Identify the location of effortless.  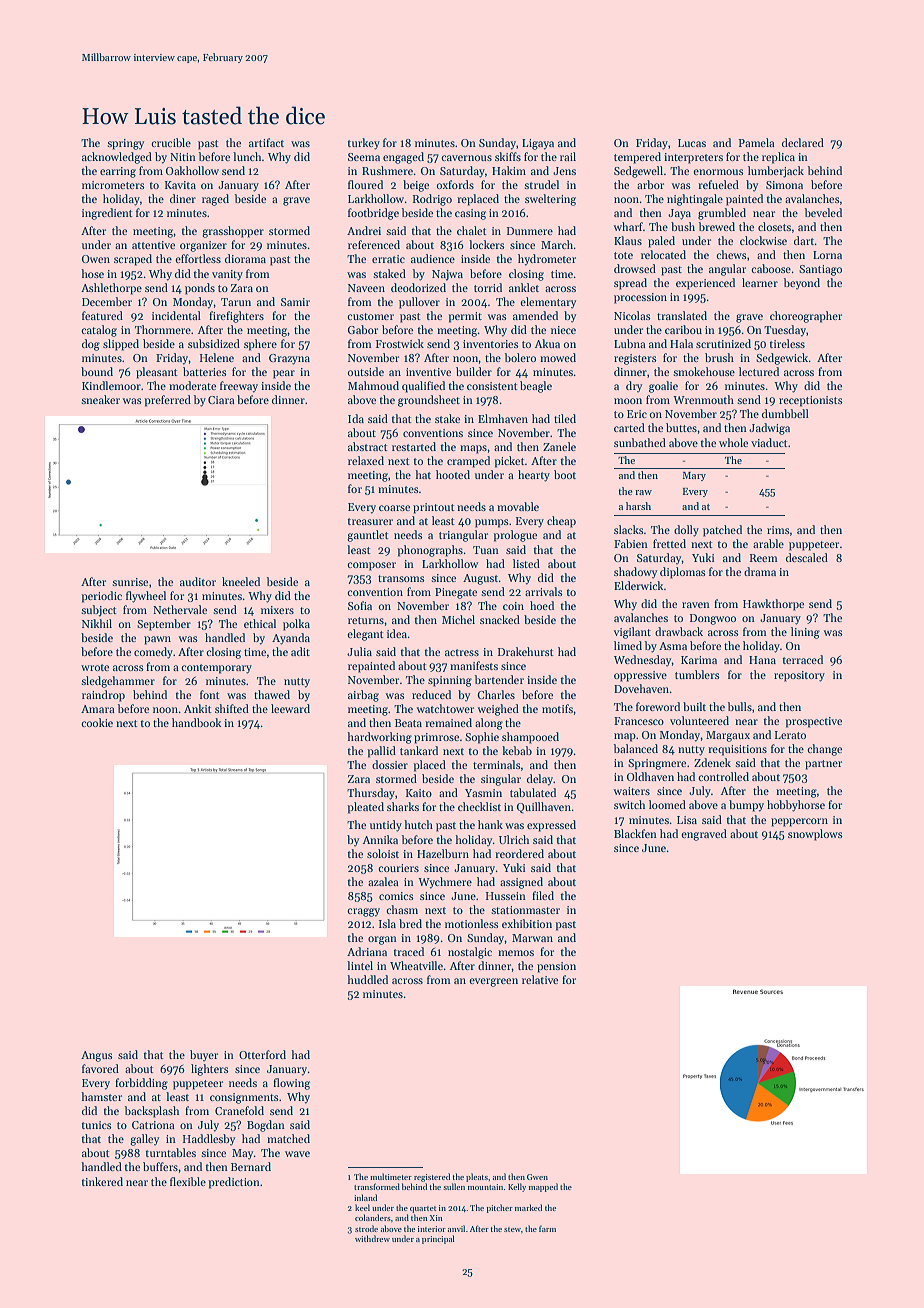
(198, 258).
